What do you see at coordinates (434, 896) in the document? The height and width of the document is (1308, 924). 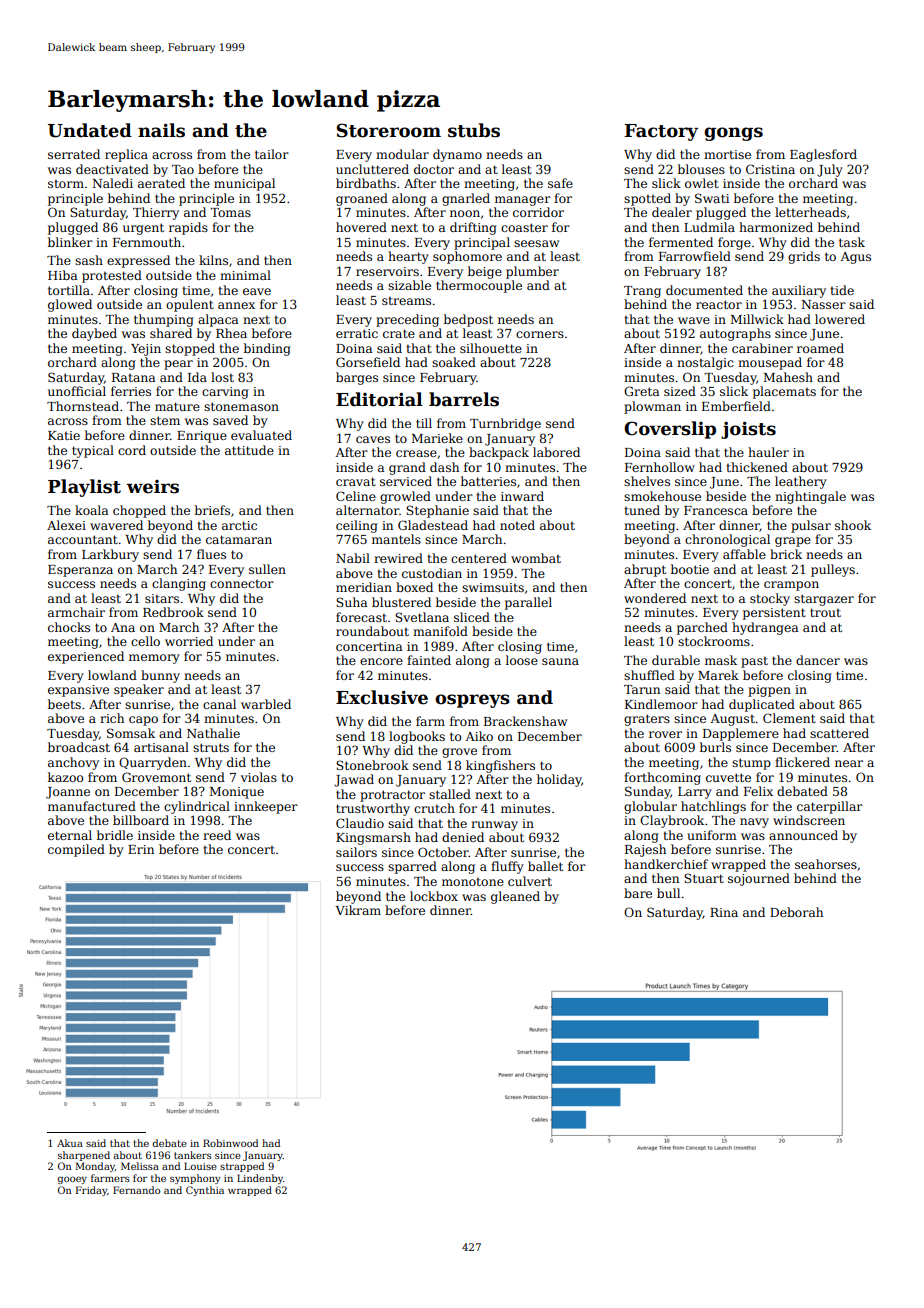 I see `lockbox` at bounding box center [434, 896].
